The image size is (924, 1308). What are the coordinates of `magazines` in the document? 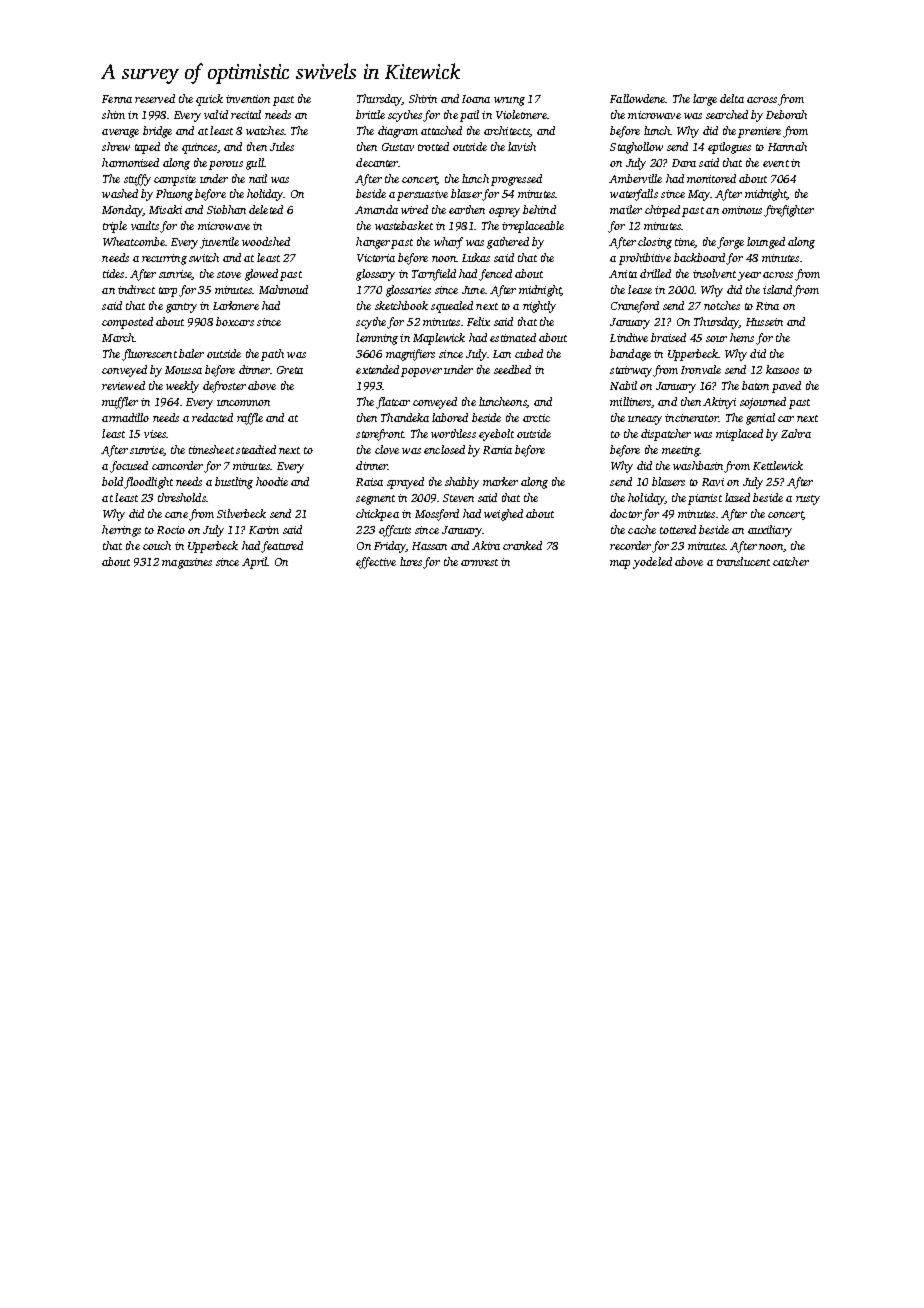 It's located at (187, 563).
